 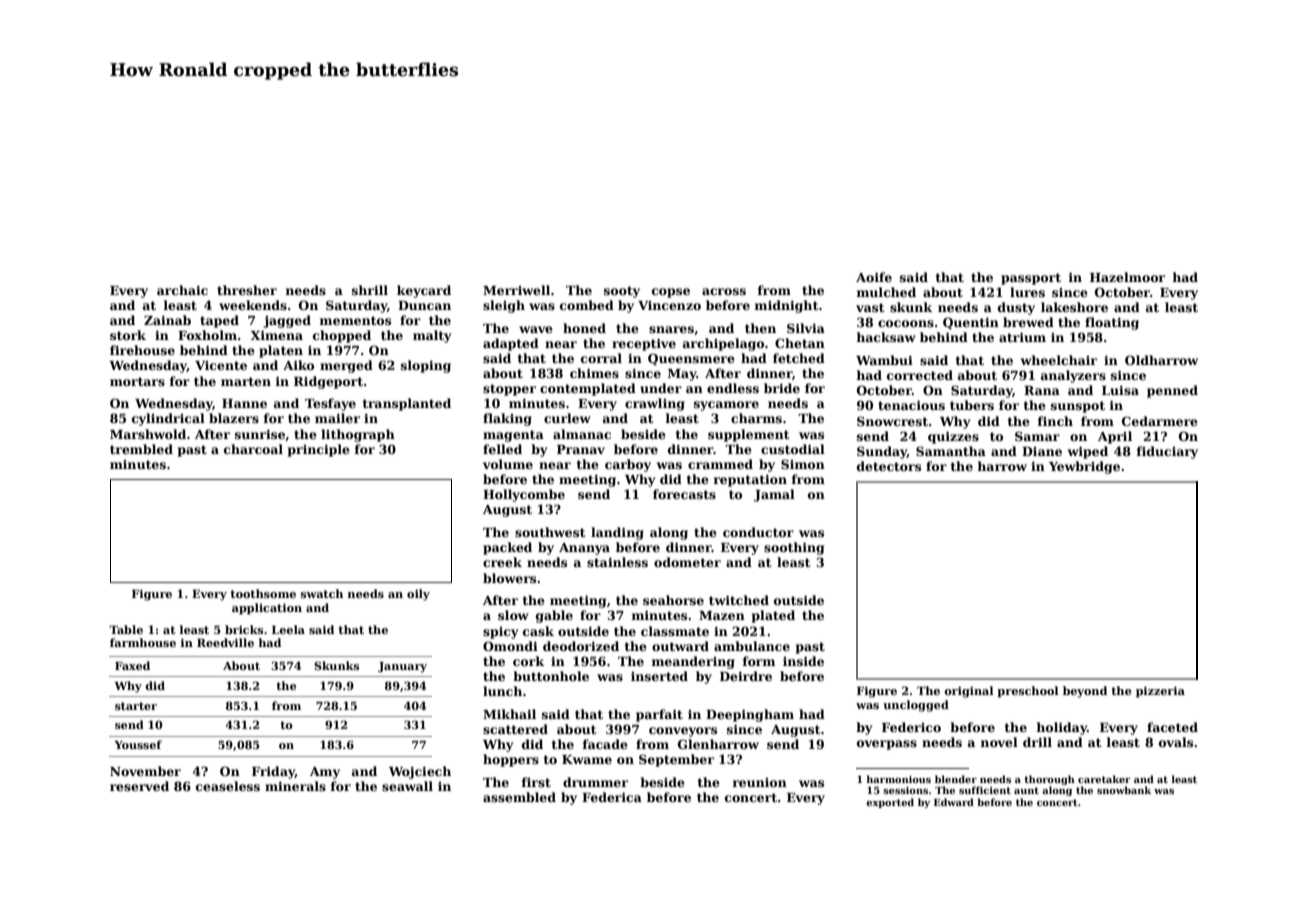 I want to click on lakeshore, so click(x=1074, y=307).
